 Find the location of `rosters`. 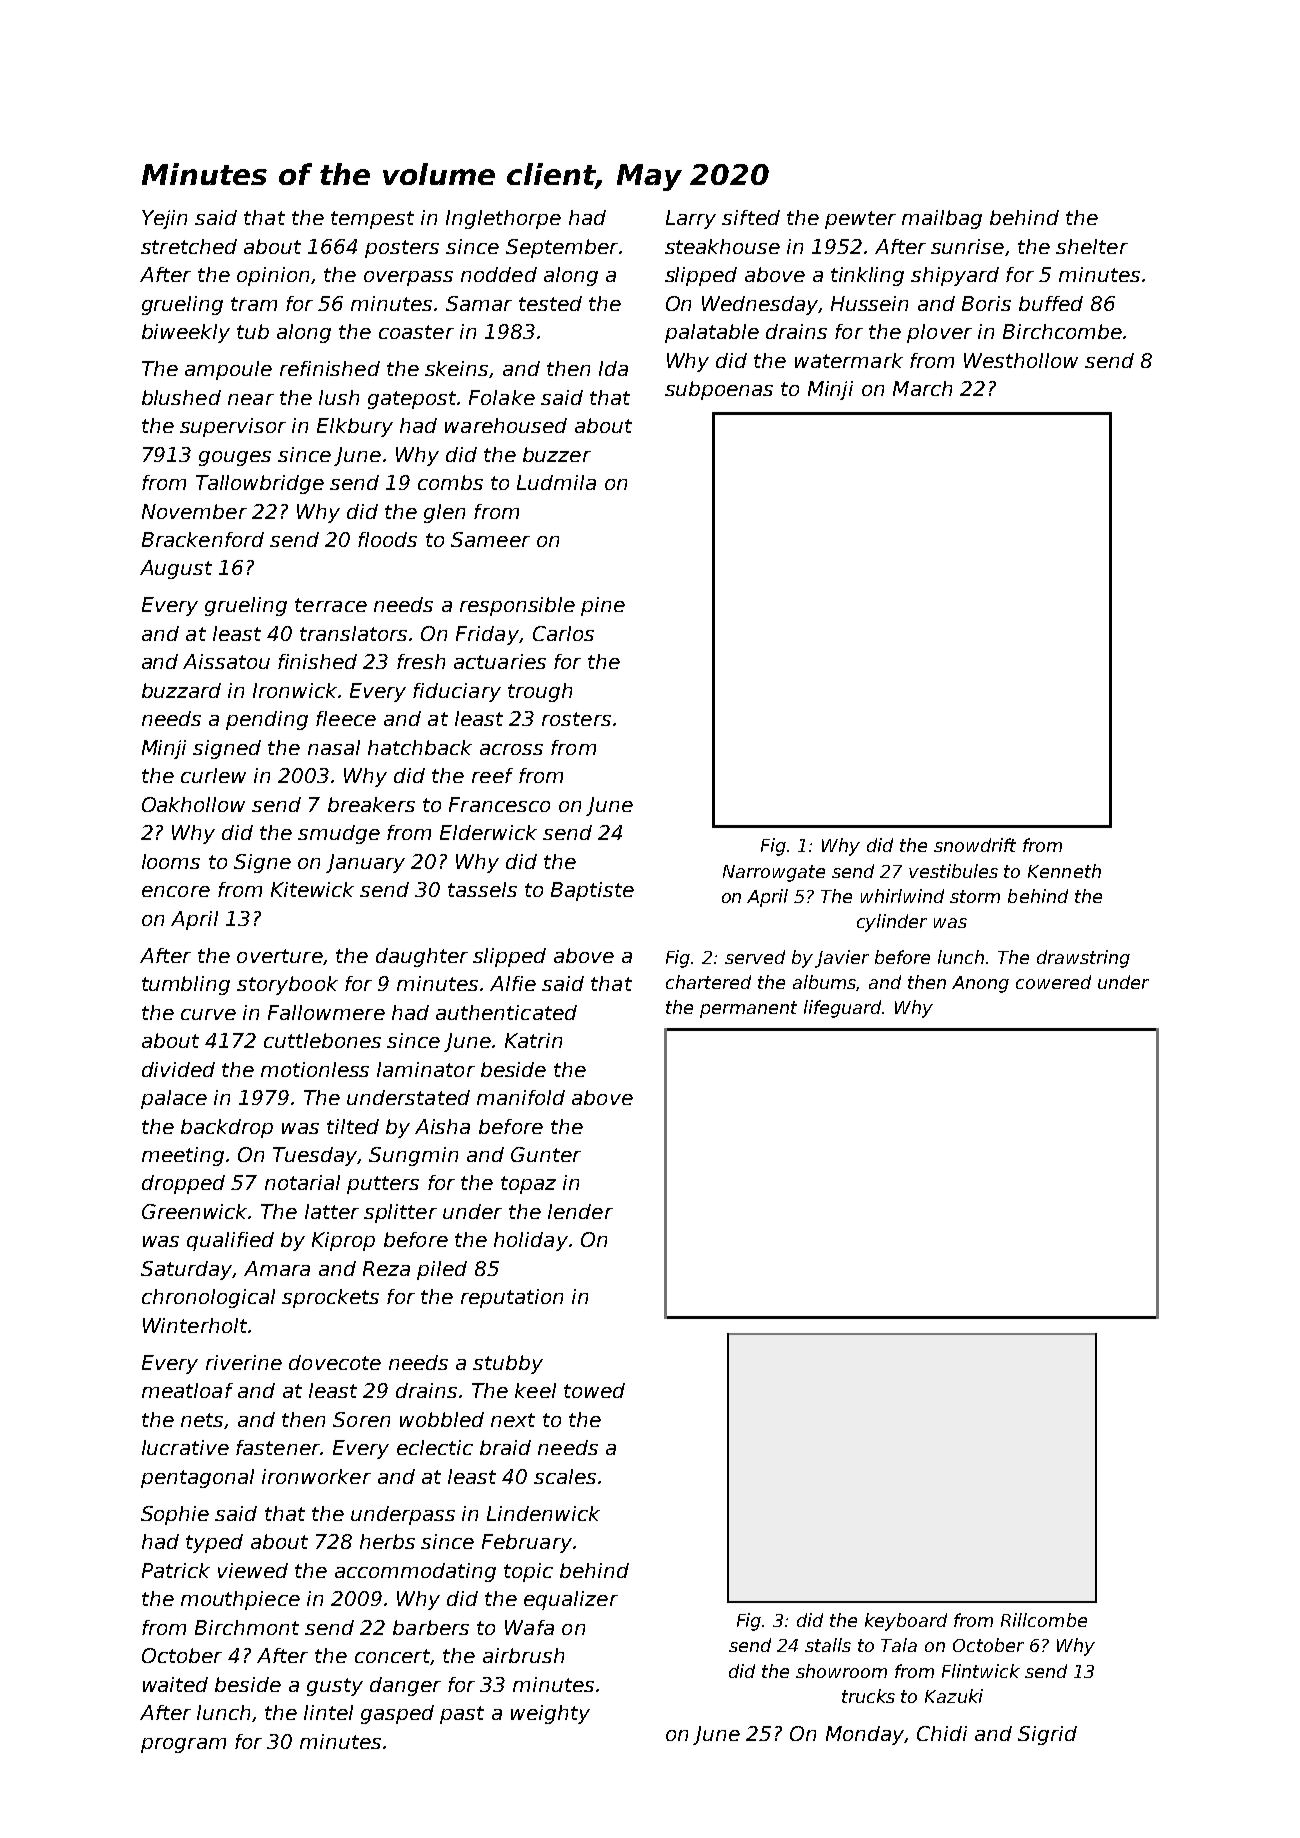

rosters is located at coordinates (576, 719).
